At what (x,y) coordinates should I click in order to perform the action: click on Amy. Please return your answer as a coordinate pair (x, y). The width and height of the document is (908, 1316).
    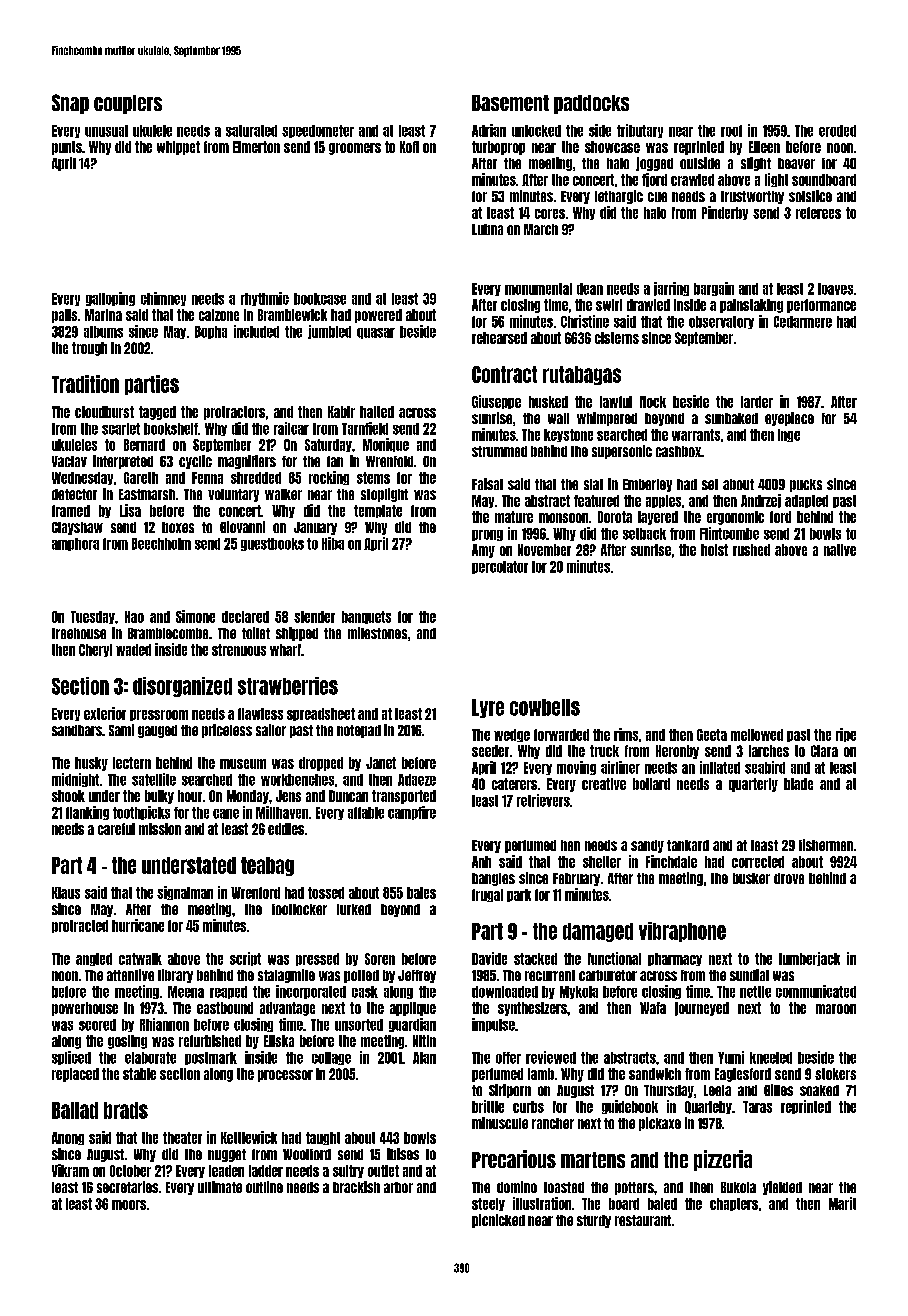
    Looking at the image, I should click on (483, 551).
